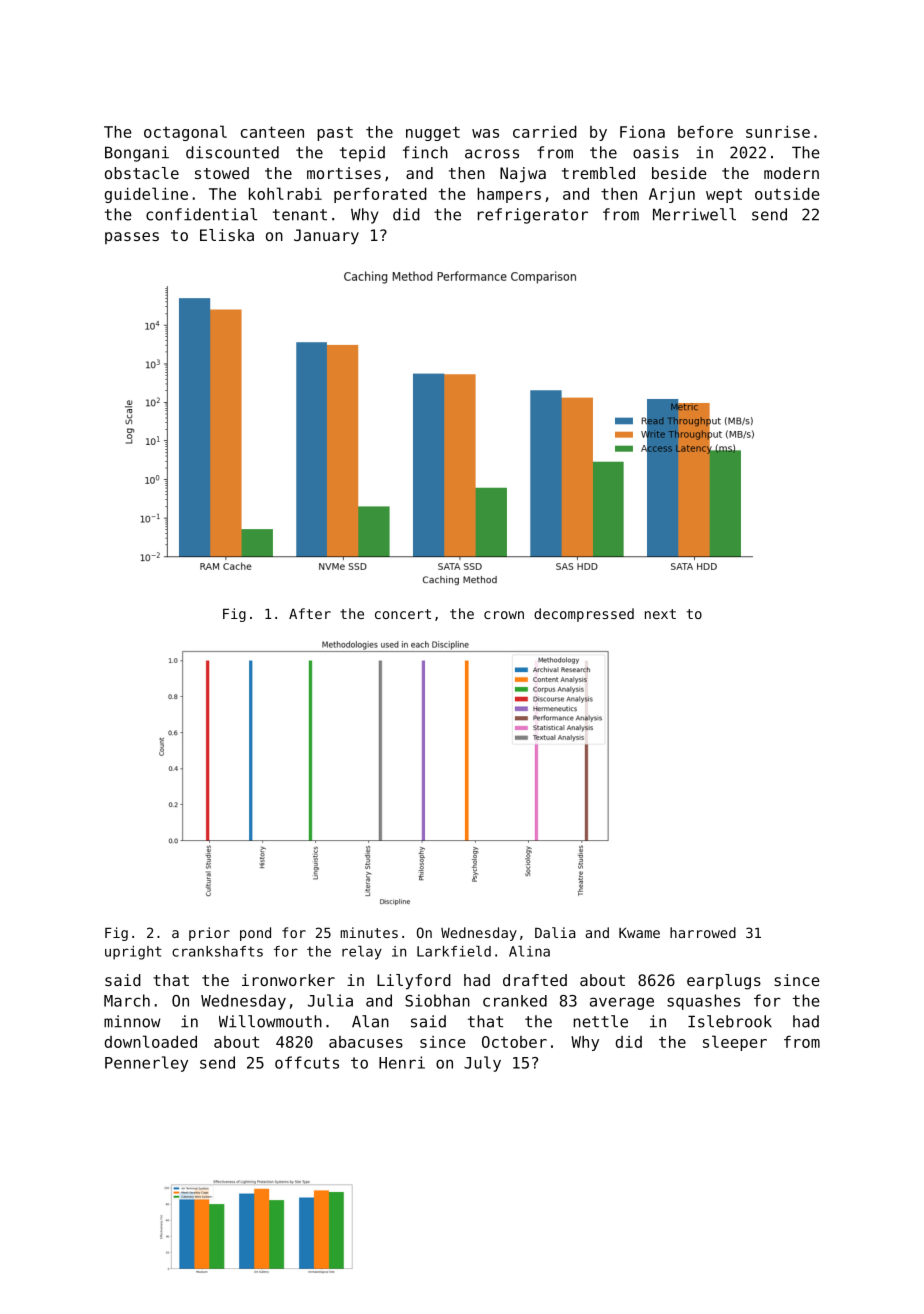 The height and width of the page is (1314, 924). Describe the element at coordinates (598, 173) in the page. I see `trembled` at that location.
